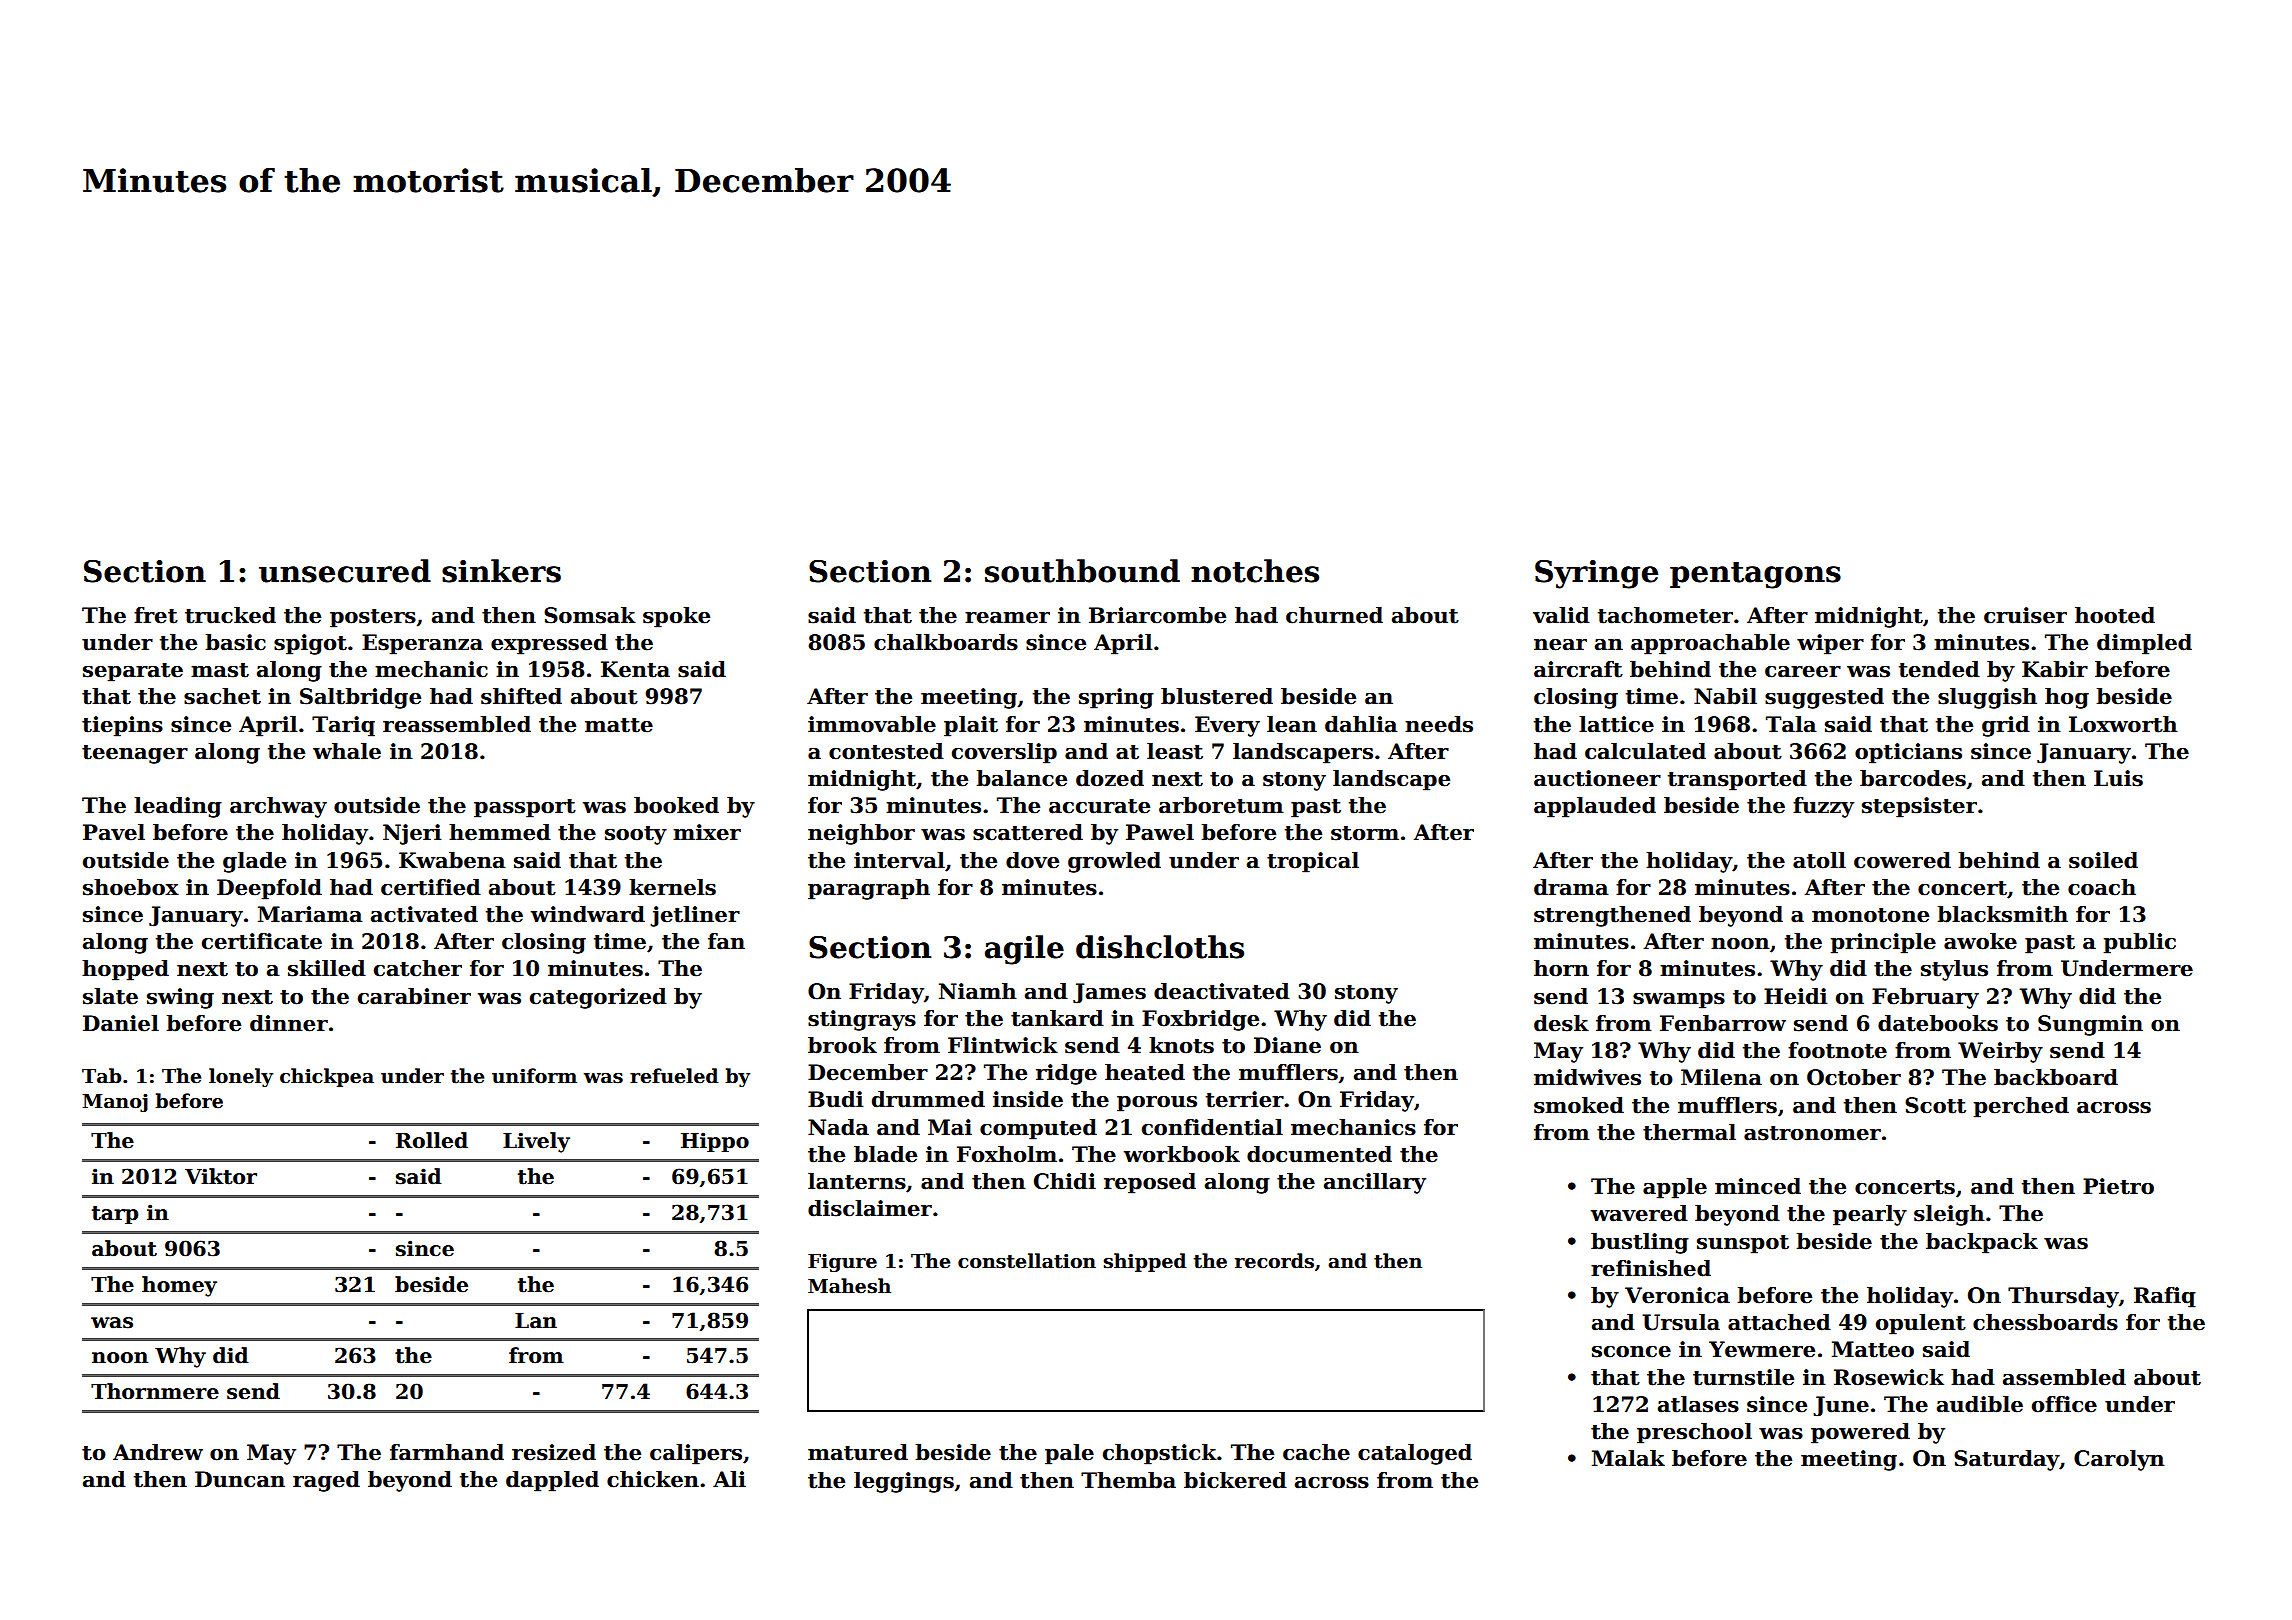 The image size is (2292, 1620). Describe the element at coordinates (588, 914) in the screenshot. I see `windward` at that location.
